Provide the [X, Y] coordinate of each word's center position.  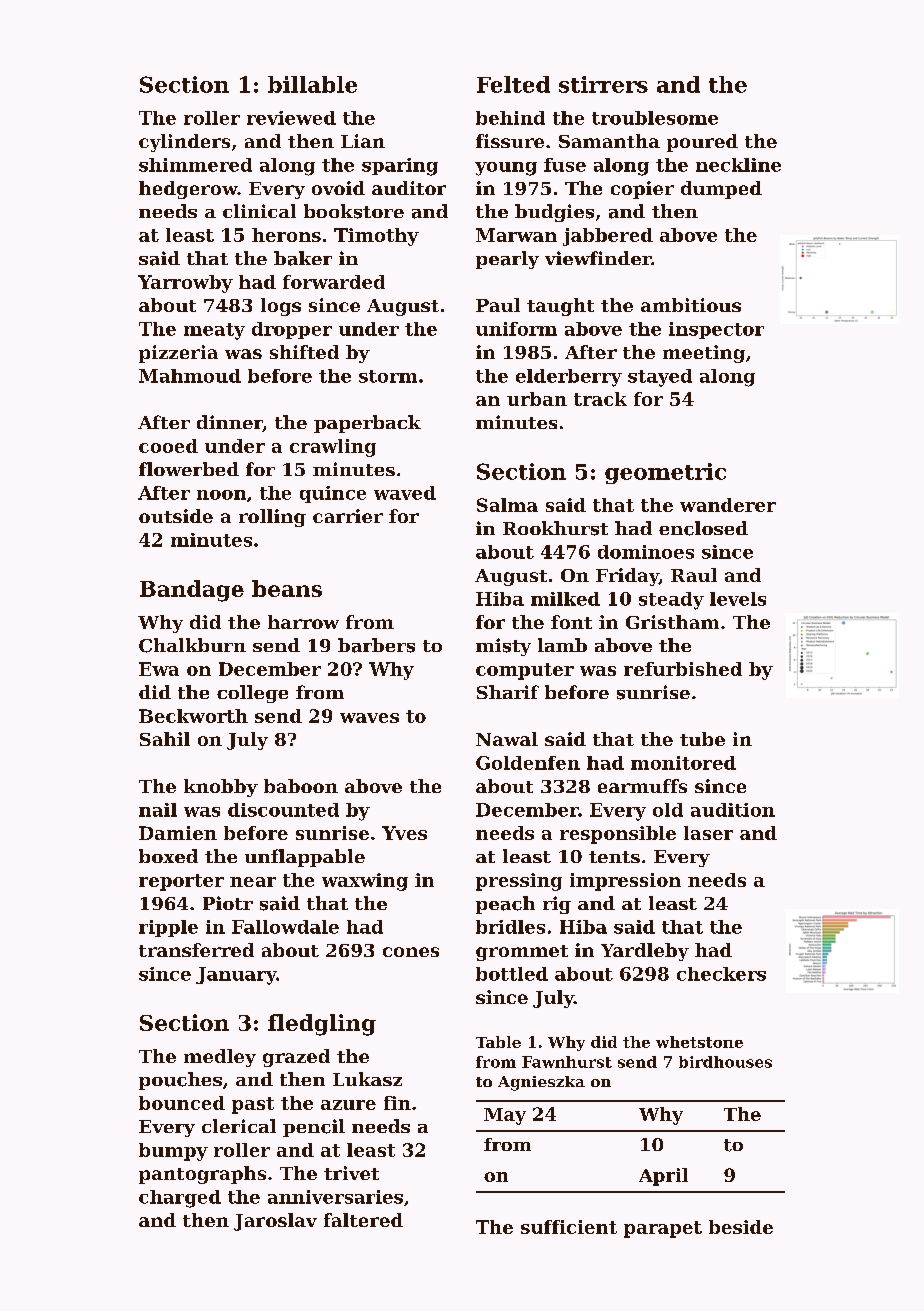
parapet [663, 1229]
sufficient [569, 1227]
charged [180, 1199]
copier [642, 190]
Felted [513, 84]
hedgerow [188, 190]
